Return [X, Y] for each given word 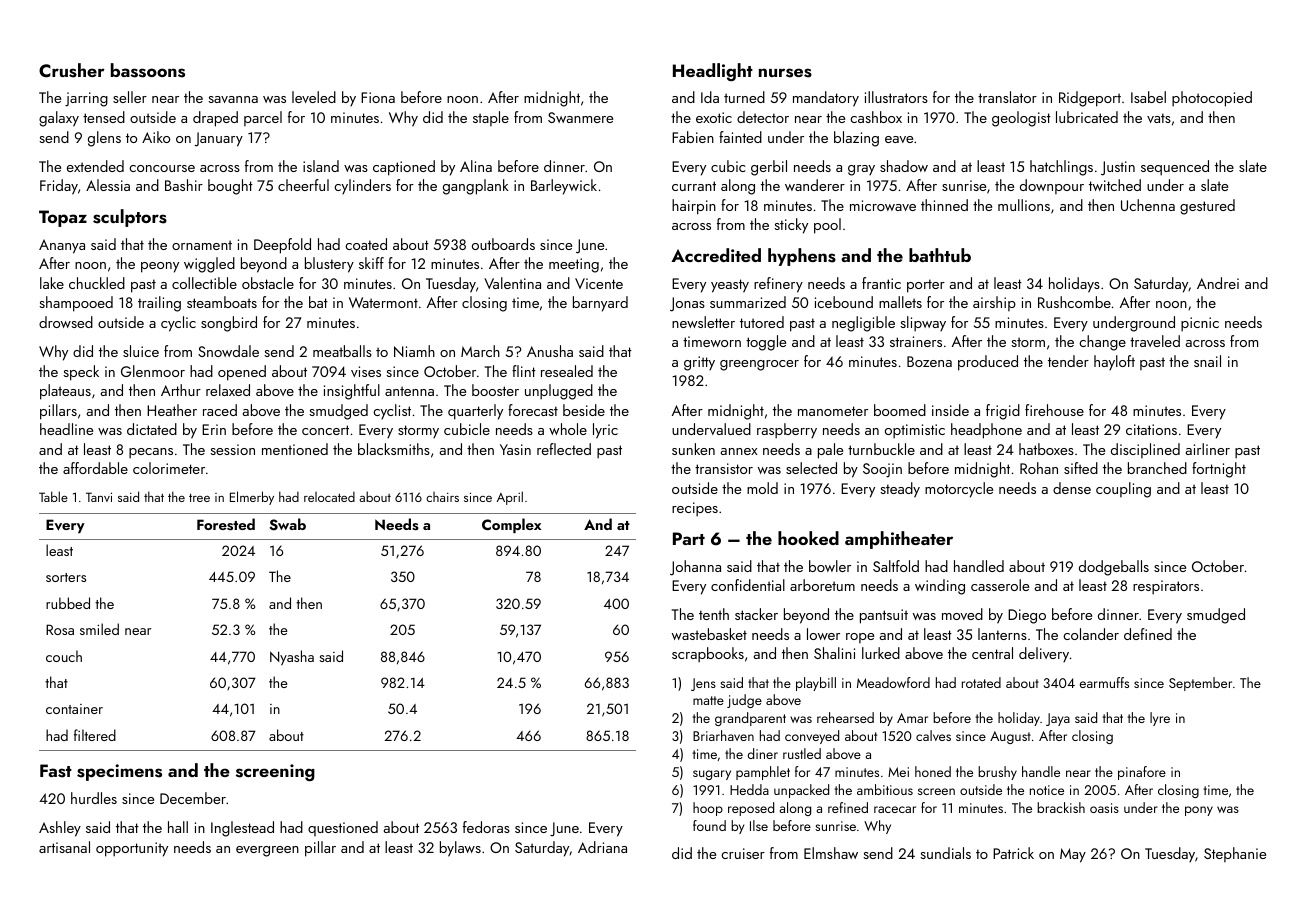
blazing [856, 139]
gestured [1207, 207]
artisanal [64, 847]
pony [1199, 811]
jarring [86, 99]
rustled [802, 753]
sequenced [1175, 168]
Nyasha [292, 657]
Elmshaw [831, 853]
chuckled [97, 283]
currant [694, 186]
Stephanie [1235, 854]
